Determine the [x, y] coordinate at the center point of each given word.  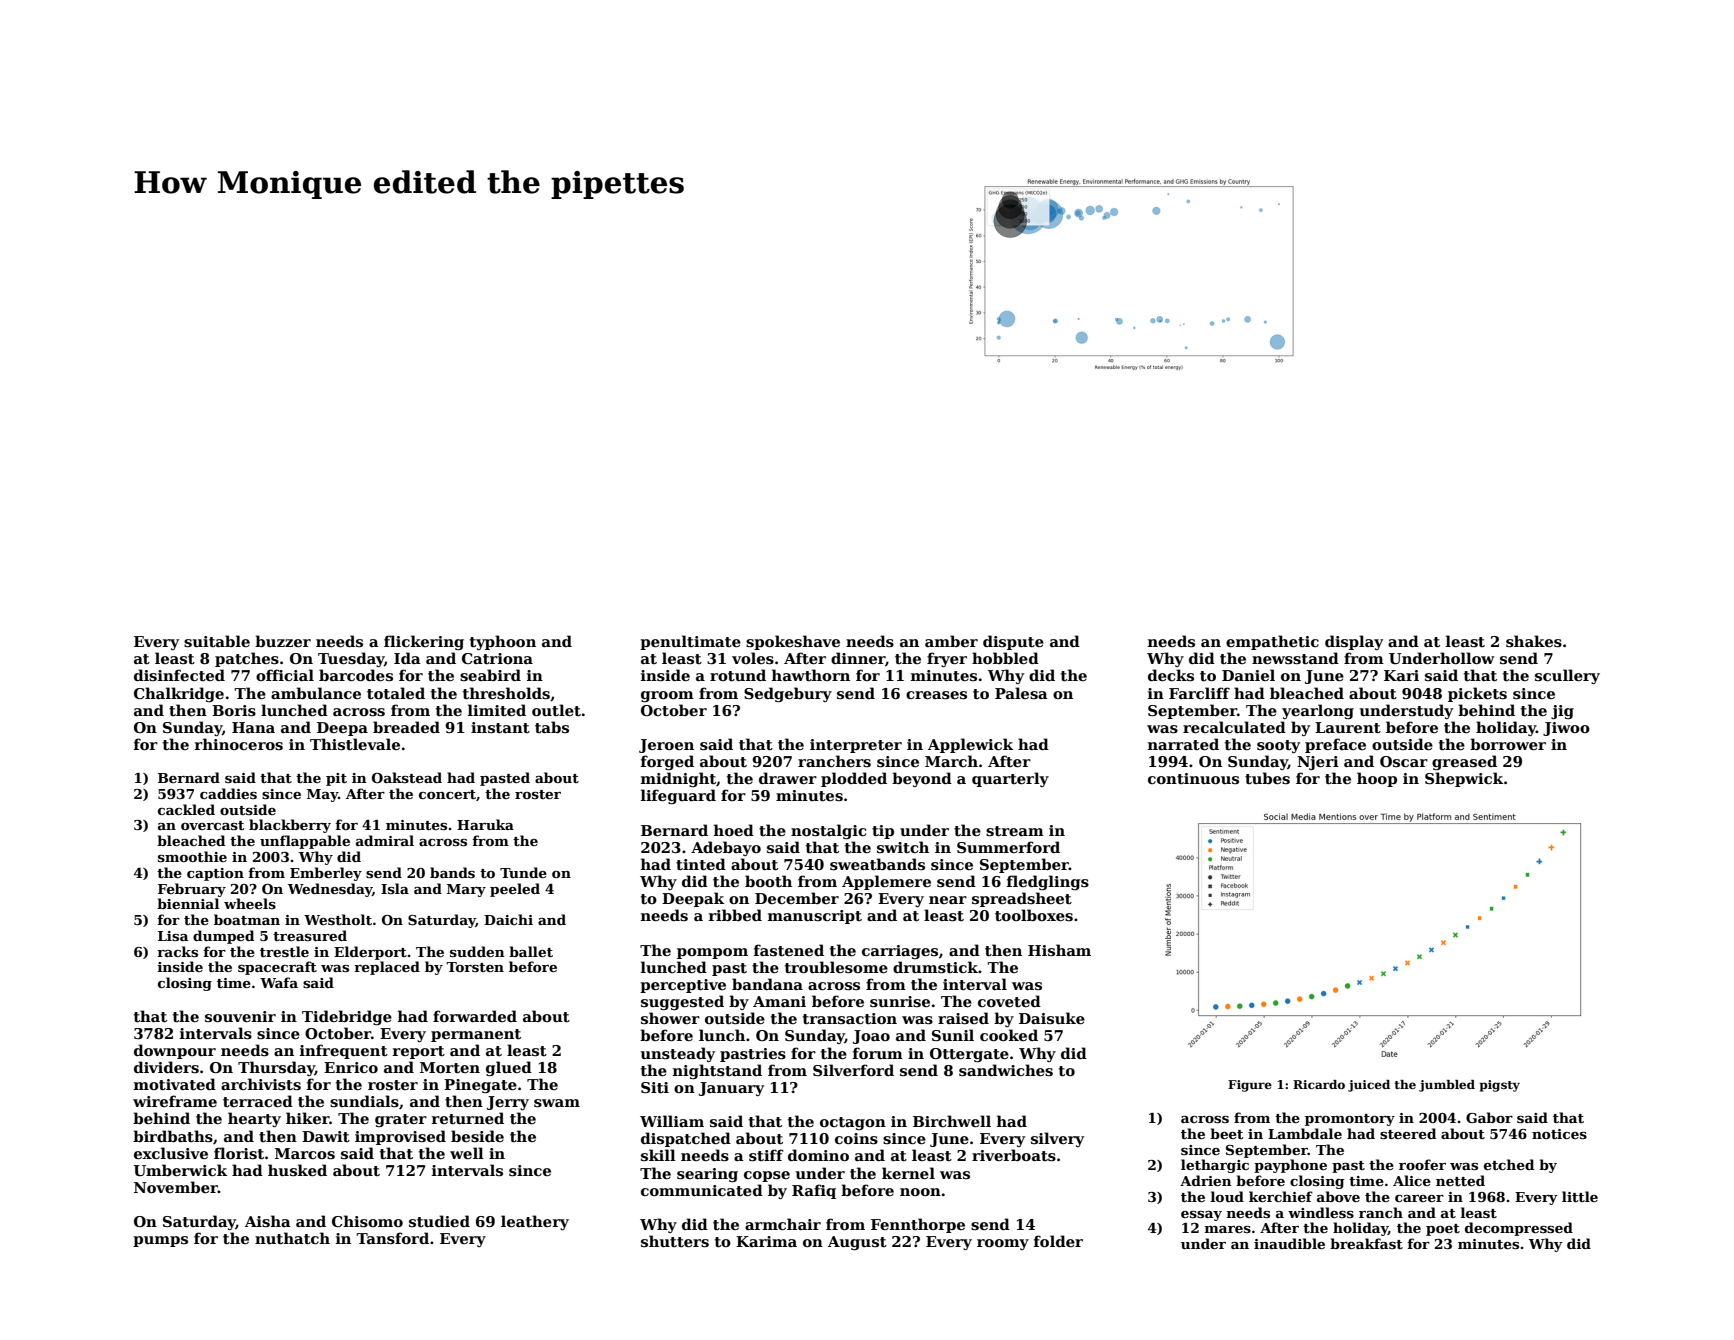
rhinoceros [239, 744]
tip [883, 832]
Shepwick [1464, 779]
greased [1464, 762]
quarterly [1010, 779]
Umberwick [180, 1170]
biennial [188, 903]
